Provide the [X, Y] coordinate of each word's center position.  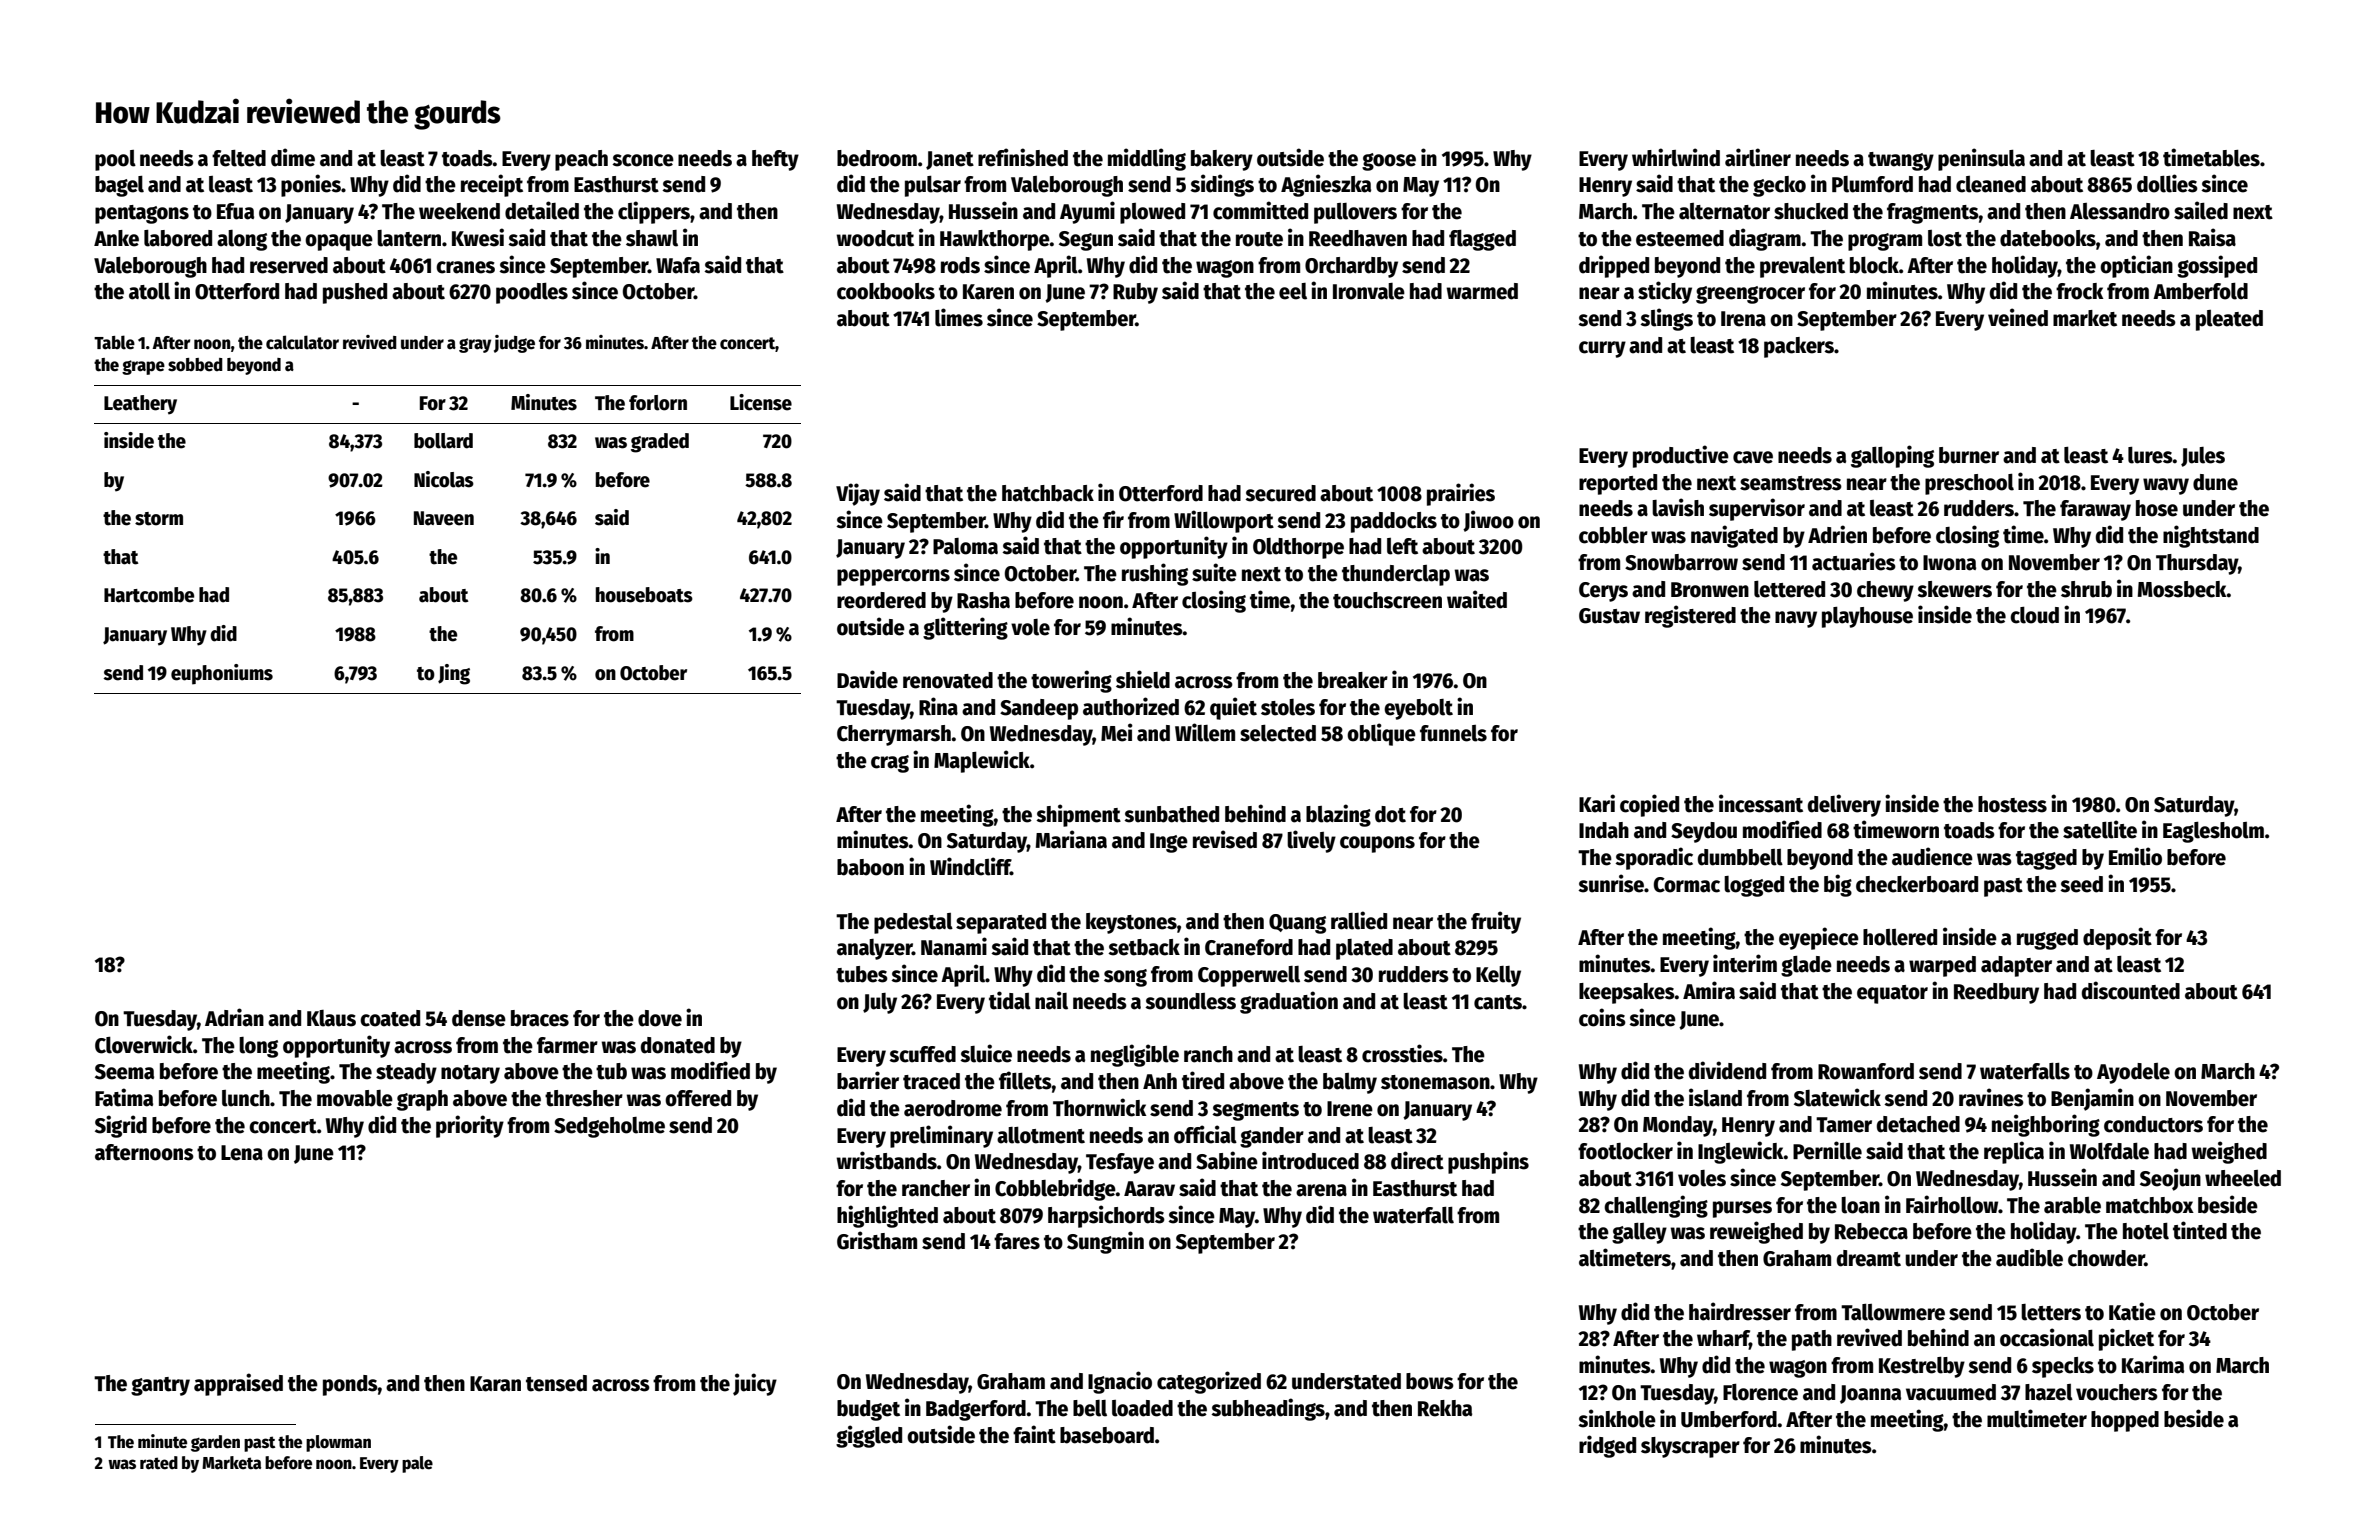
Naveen [444, 518]
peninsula [1981, 159]
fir [1113, 519]
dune [2215, 482]
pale [417, 1464]
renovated [948, 680]
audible [2029, 1257]
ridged [1607, 1446]
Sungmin [1105, 1242]
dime [293, 157]
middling [1147, 159]
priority [470, 1126]
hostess [2012, 804]
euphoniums [222, 674]
